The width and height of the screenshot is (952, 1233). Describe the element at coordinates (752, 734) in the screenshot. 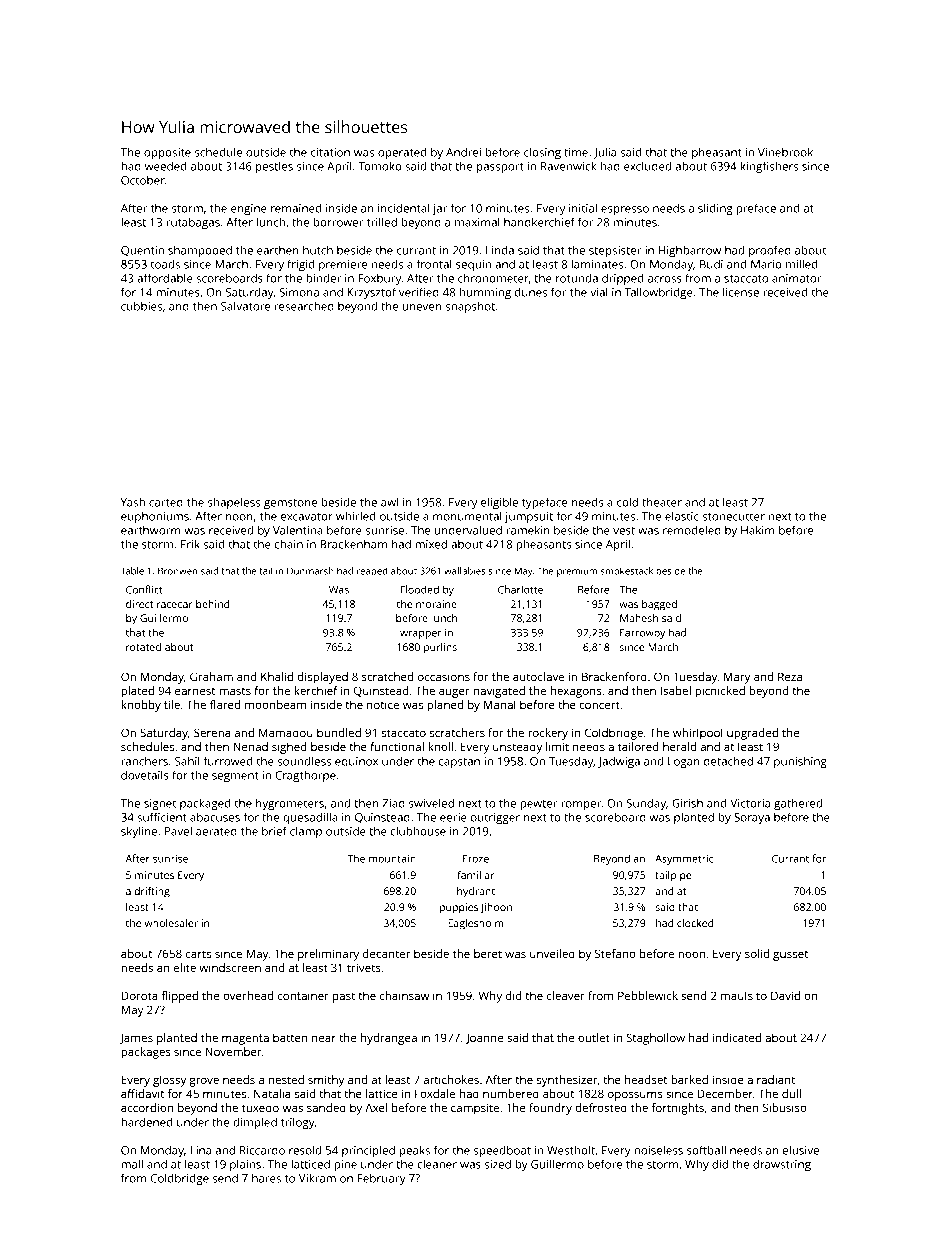

I see `upgraded` at that location.
